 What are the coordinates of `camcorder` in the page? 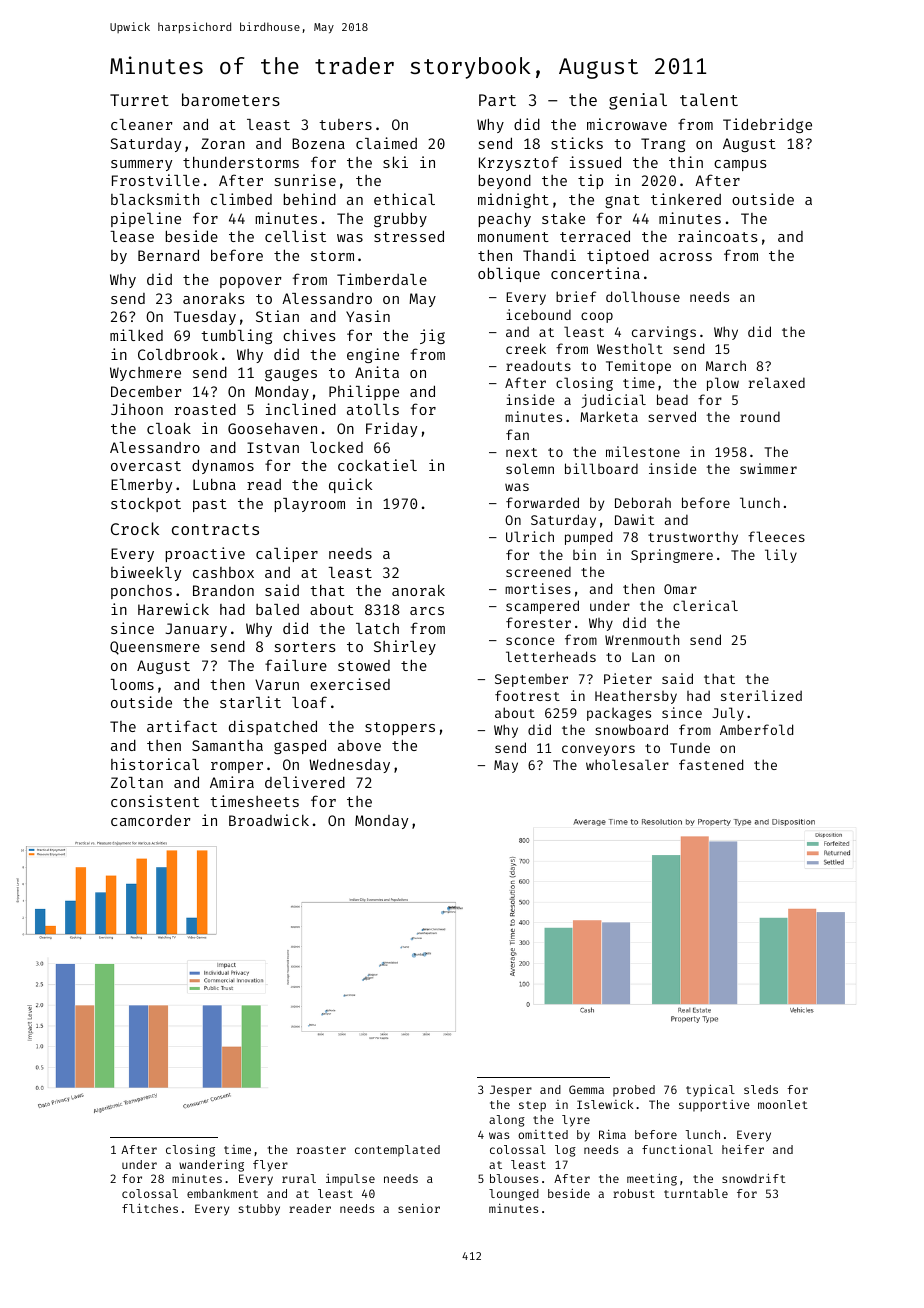 It's located at (150, 820).
